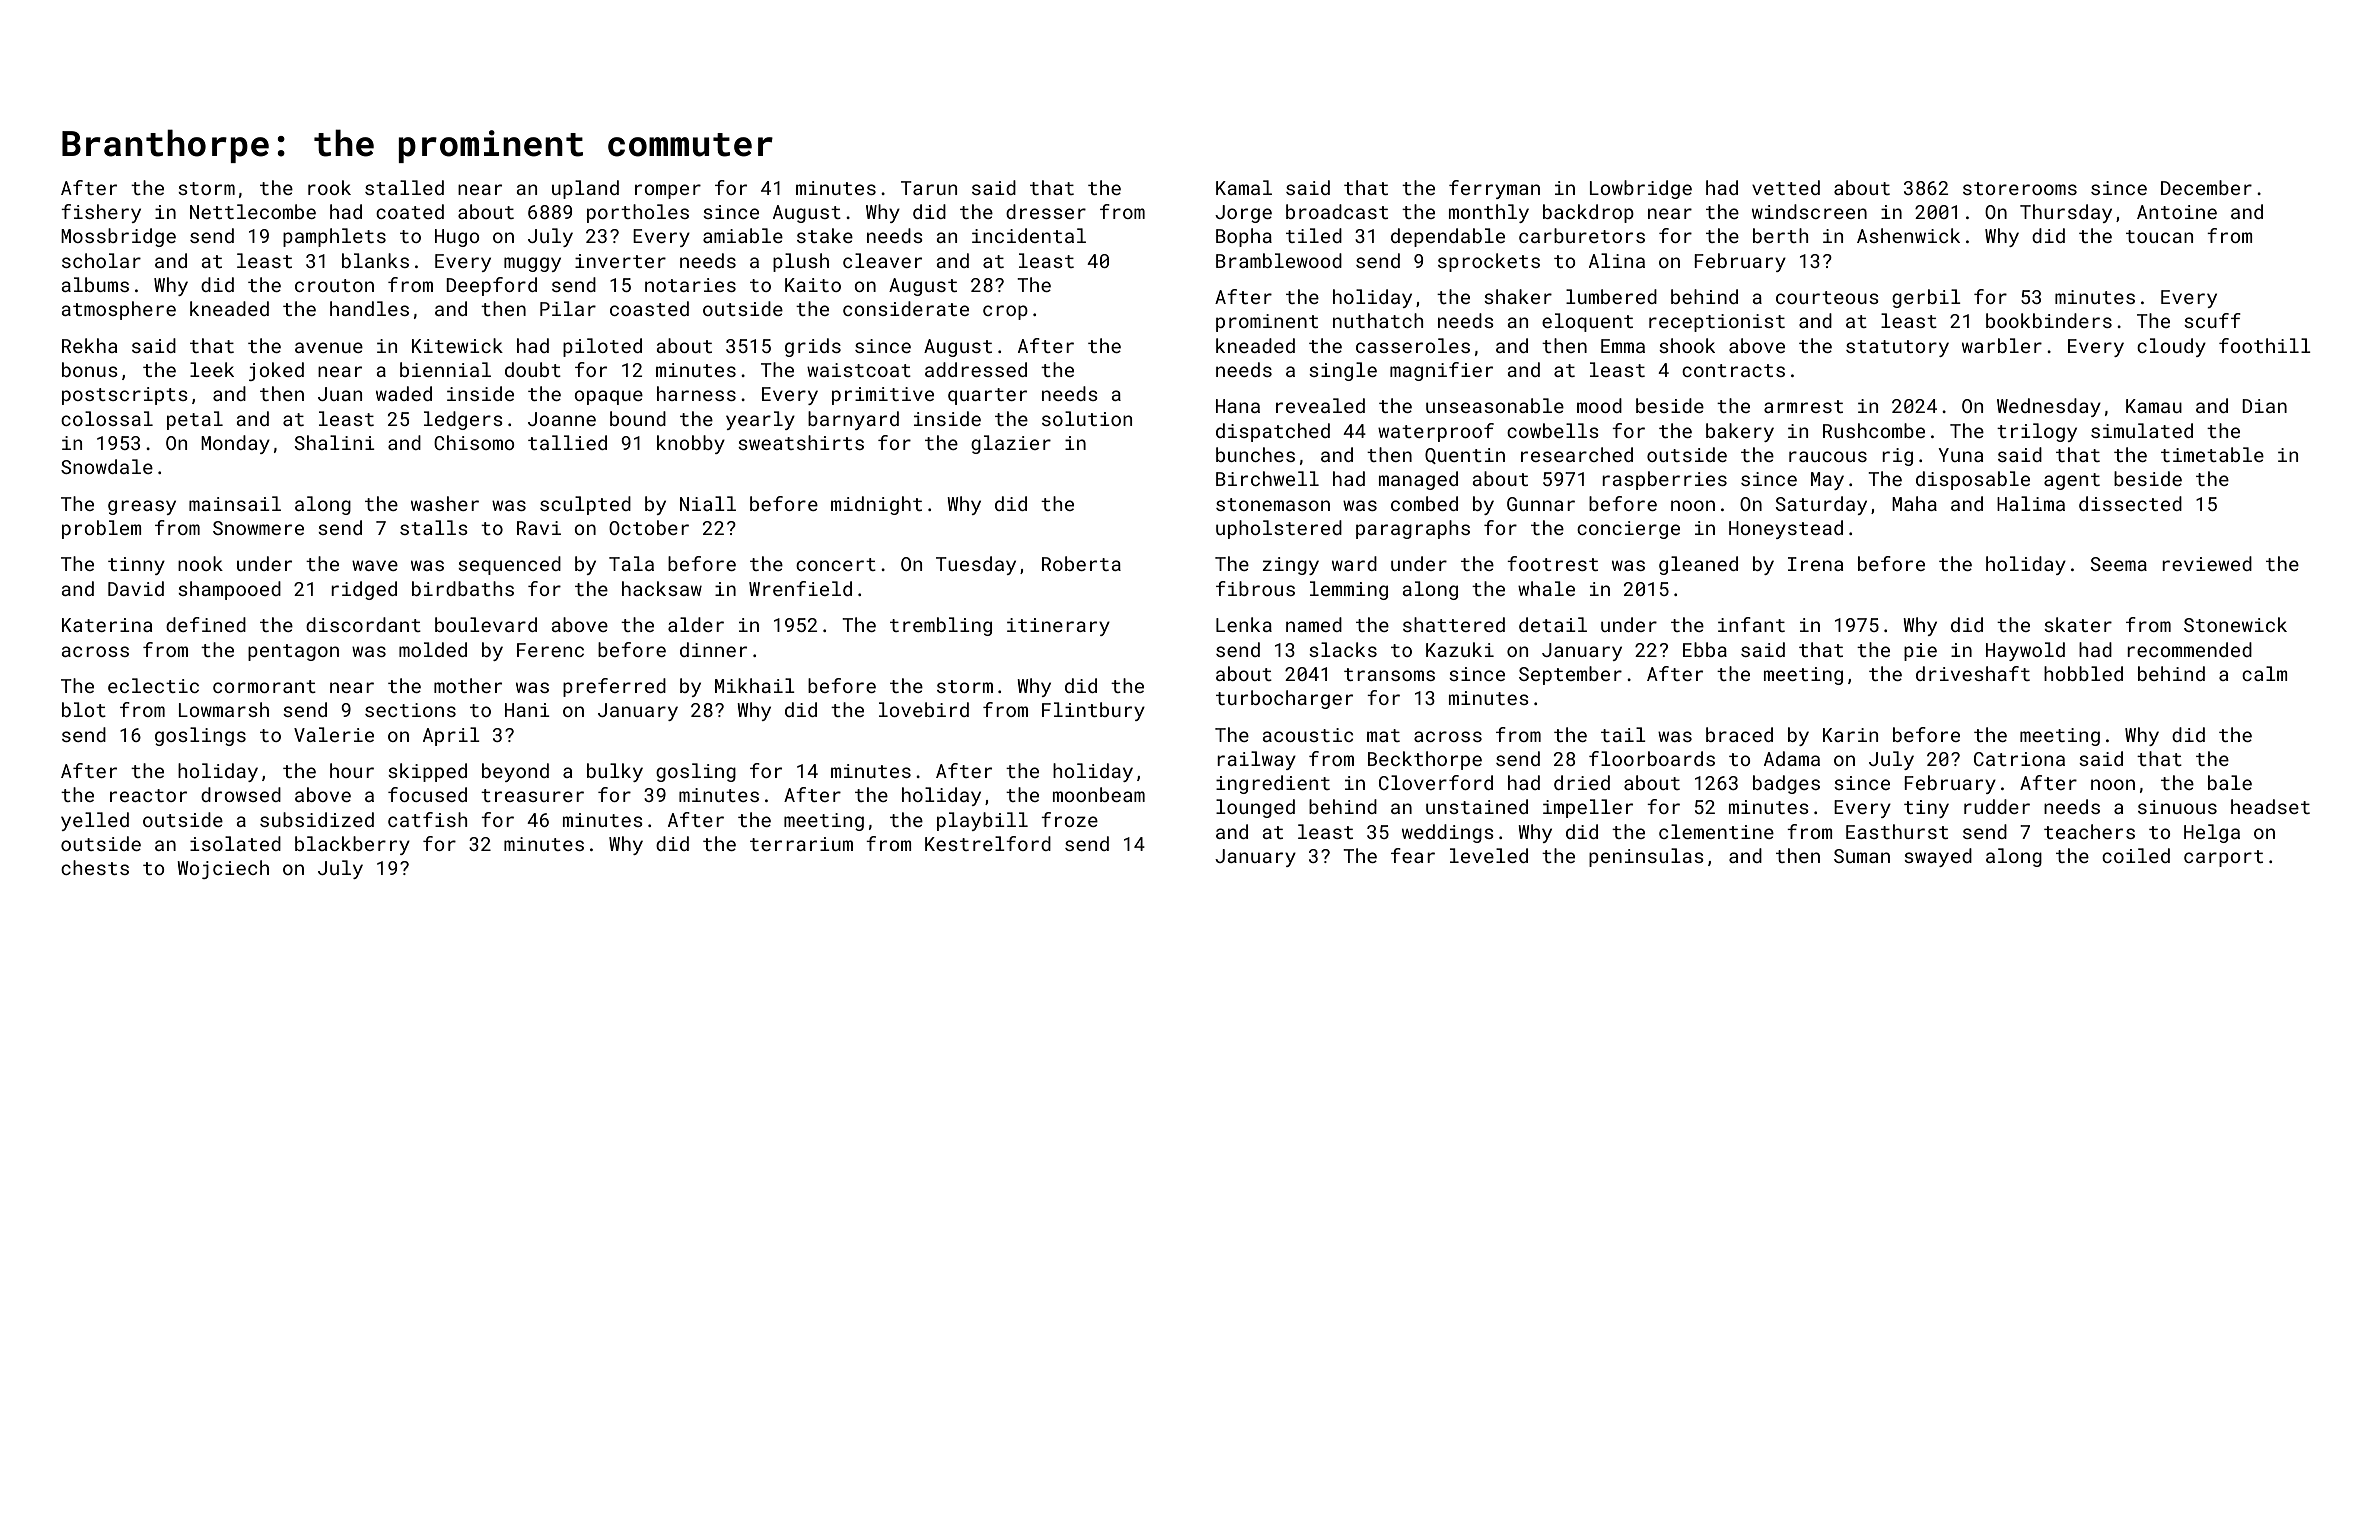  I want to click on courteous, so click(1827, 297).
